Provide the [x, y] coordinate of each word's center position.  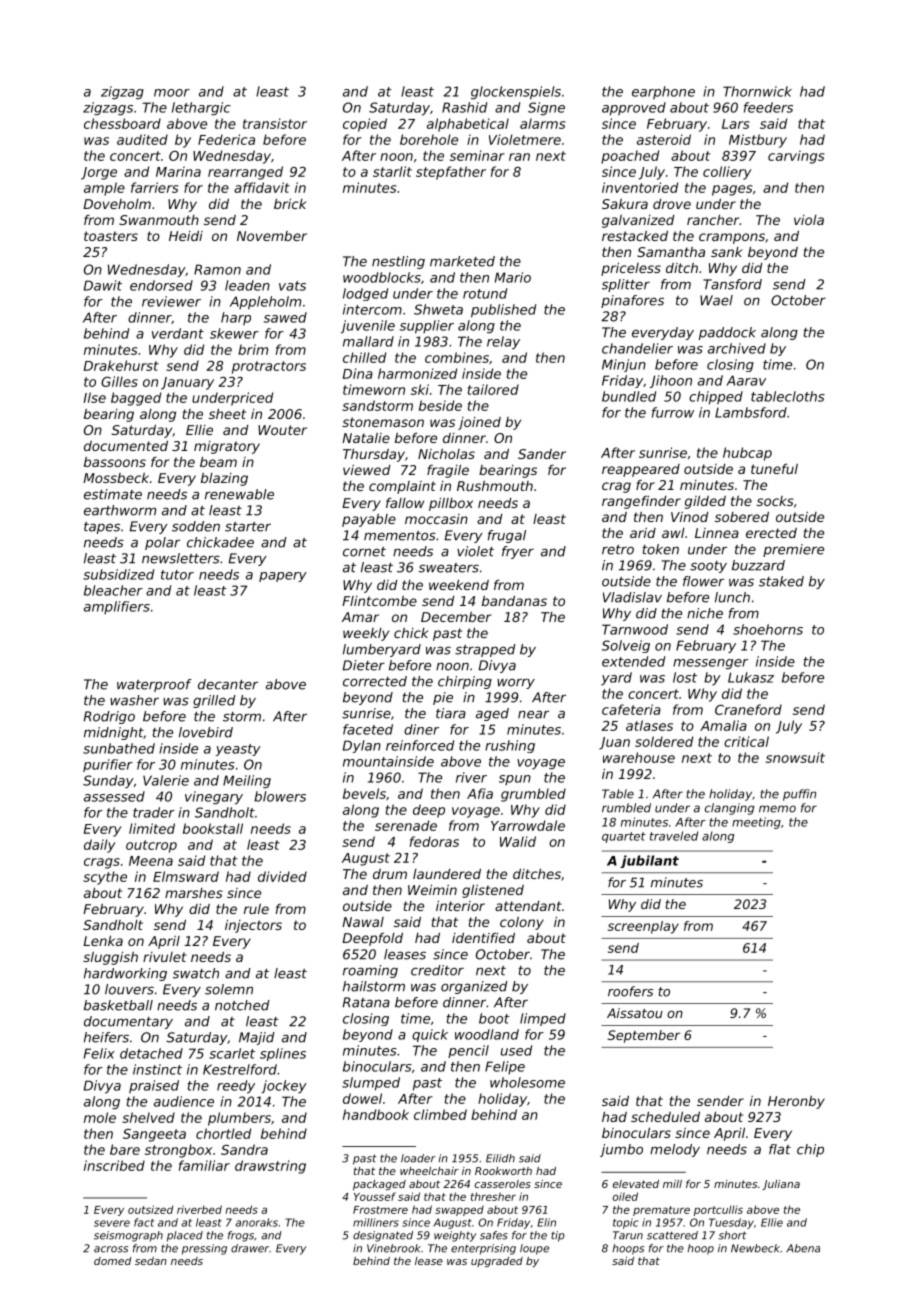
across [111, 1249]
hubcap [747, 454]
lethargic [201, 109]
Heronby [796, 1102]
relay [503, 343]
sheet [227, 413]
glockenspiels [516, 93]
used [516, 1050]
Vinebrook [394, 1248]
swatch [196, 973]
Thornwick [757, 91]
